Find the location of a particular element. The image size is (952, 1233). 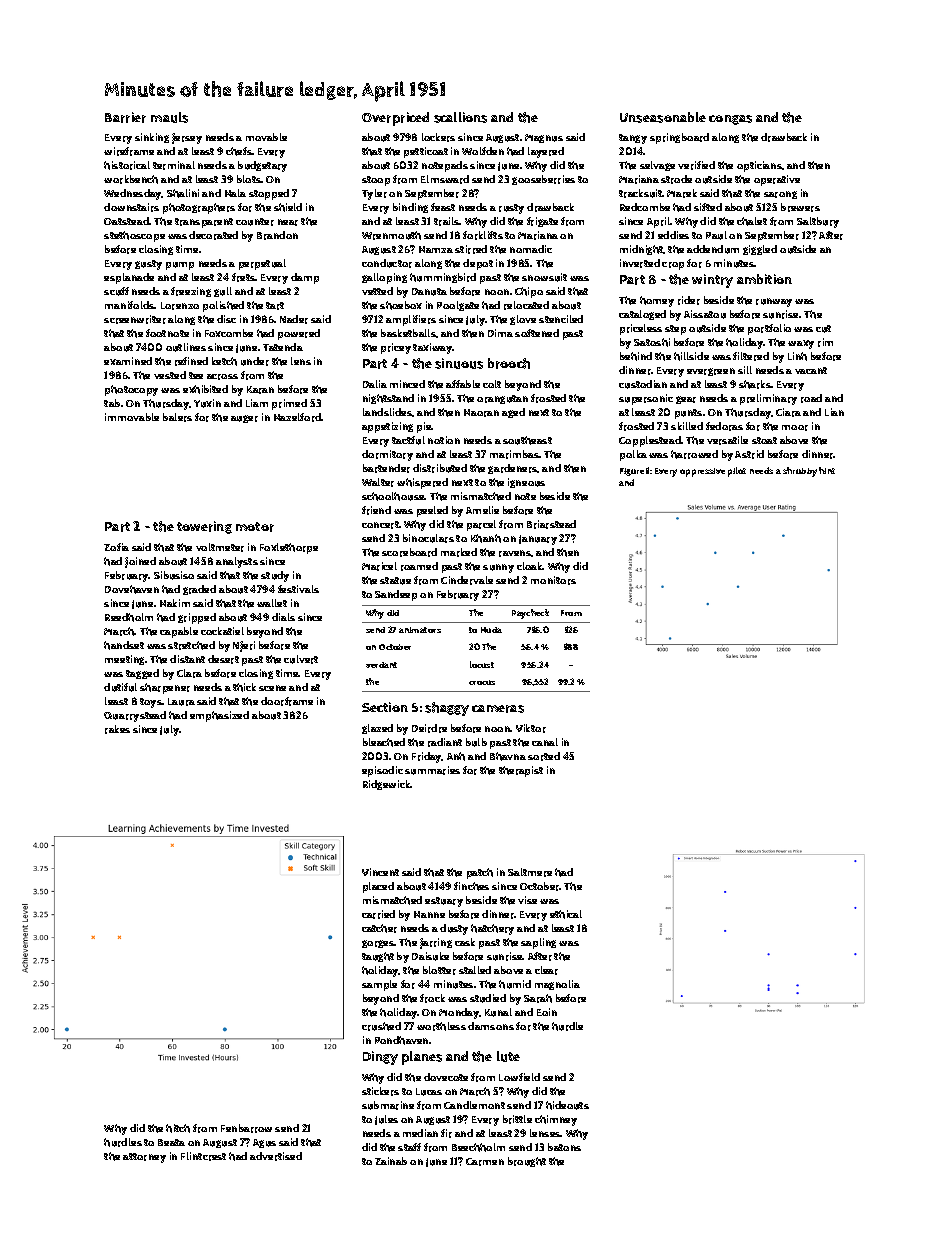

staff is located at coordinates (409, 1147).
